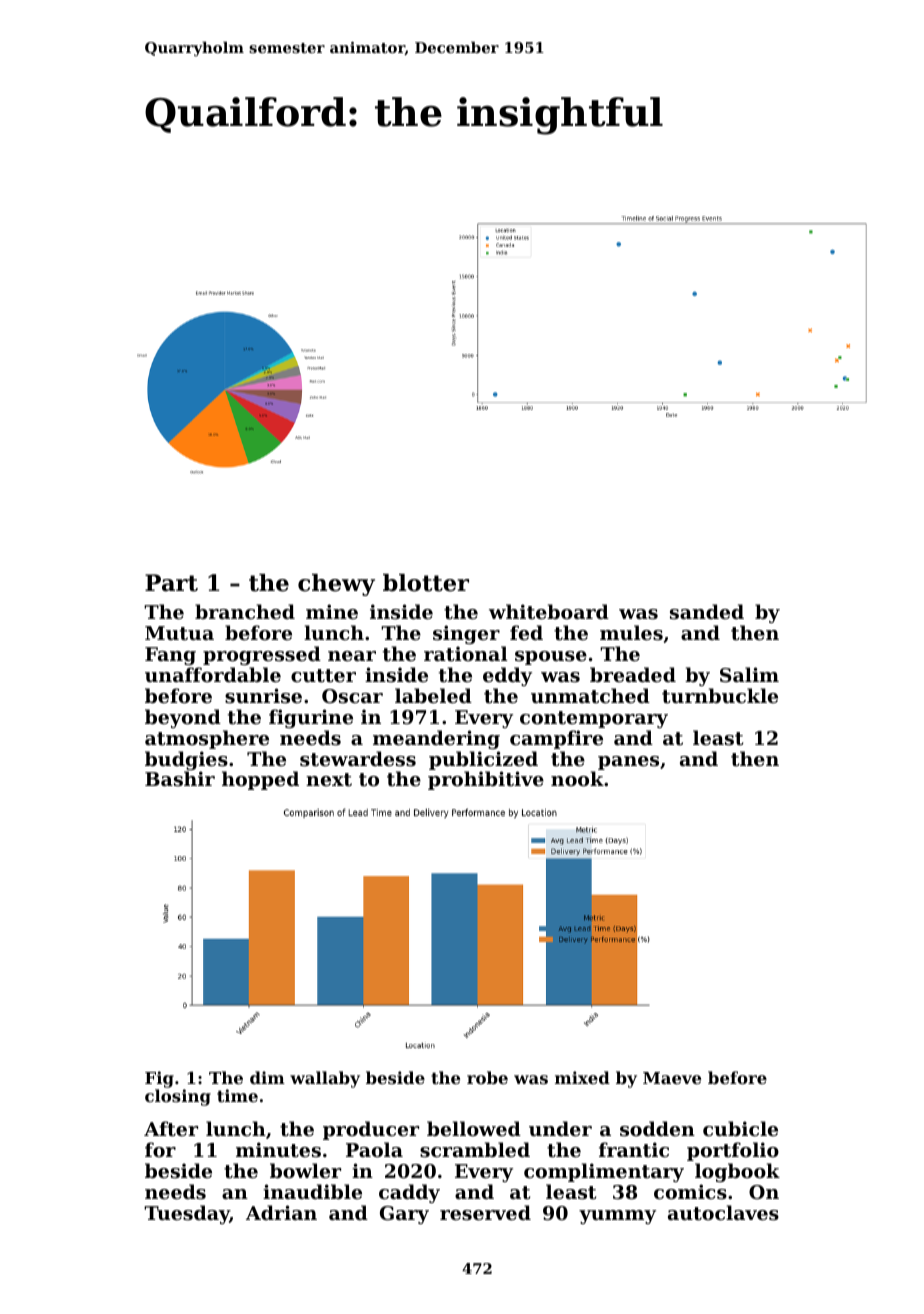  Describe the element at coordinates (486, 780) in the screenshot. I see `prohibitive` at that location.
